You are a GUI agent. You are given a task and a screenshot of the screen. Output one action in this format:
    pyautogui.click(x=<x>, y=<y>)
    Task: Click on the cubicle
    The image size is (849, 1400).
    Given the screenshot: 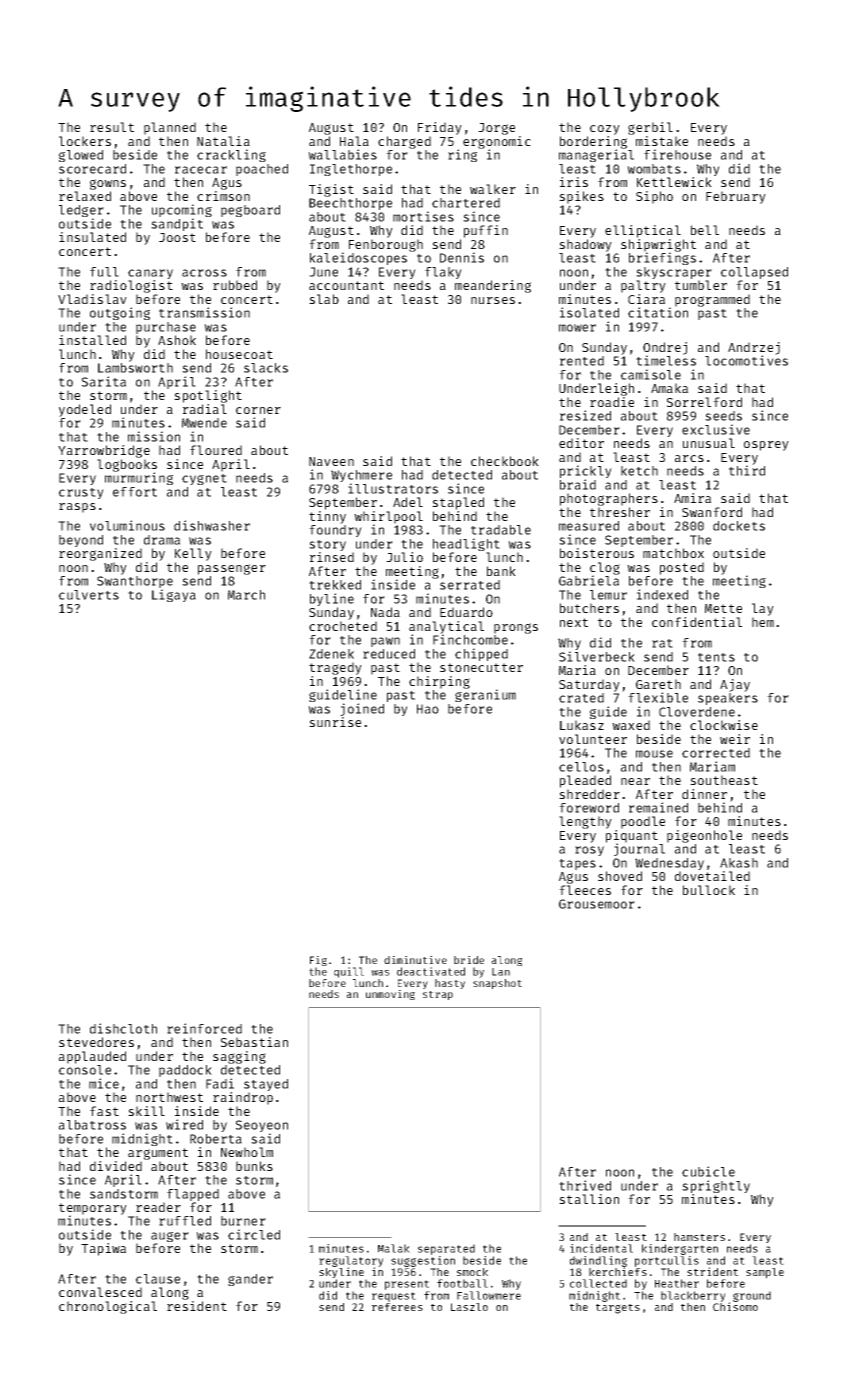 What is the action you would take?
    pyautogui.click(x=708, y=1171)
